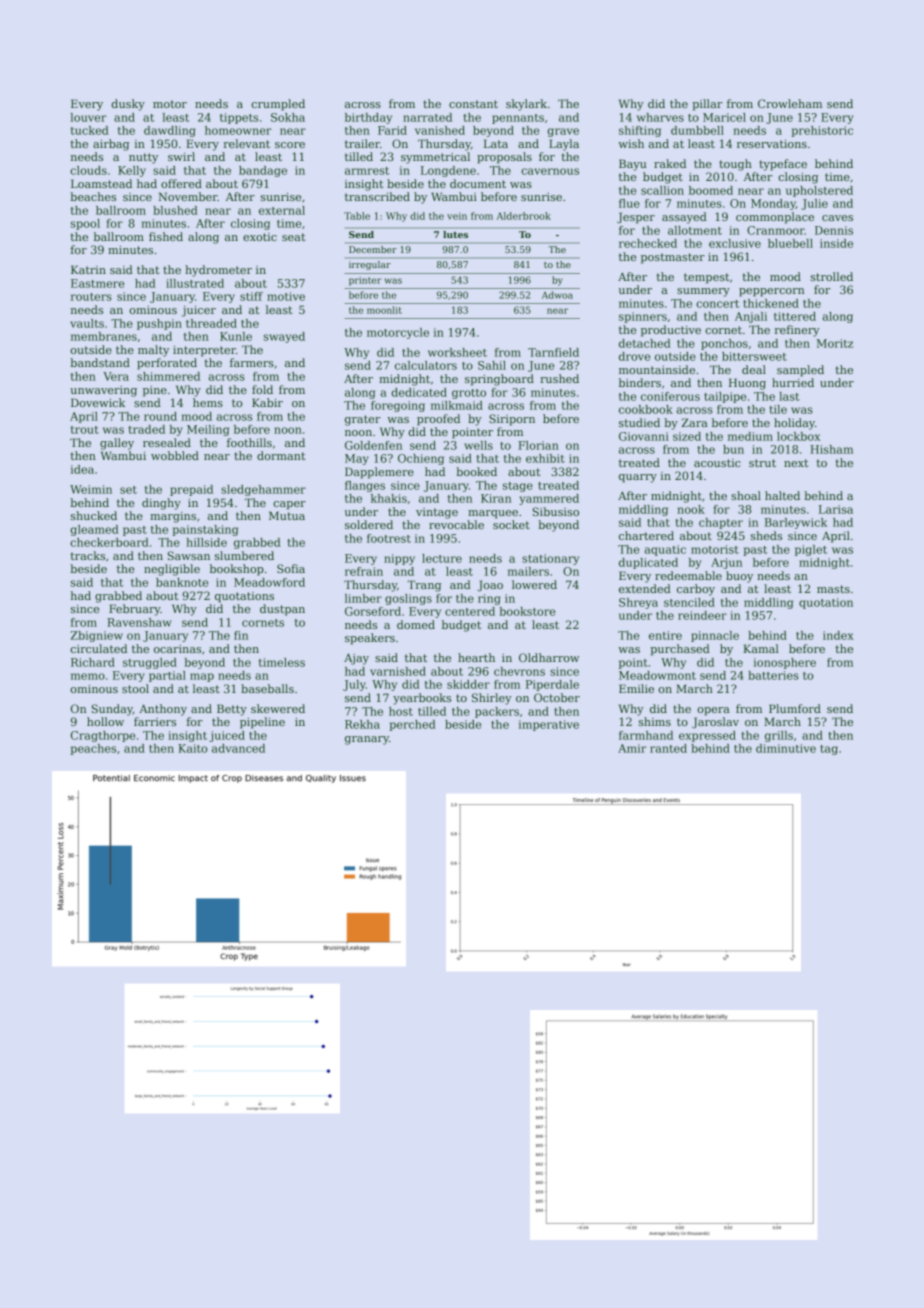  Describe the element at coordinates (103, 736) in the image. I see `Cragthorpe` at that location.
